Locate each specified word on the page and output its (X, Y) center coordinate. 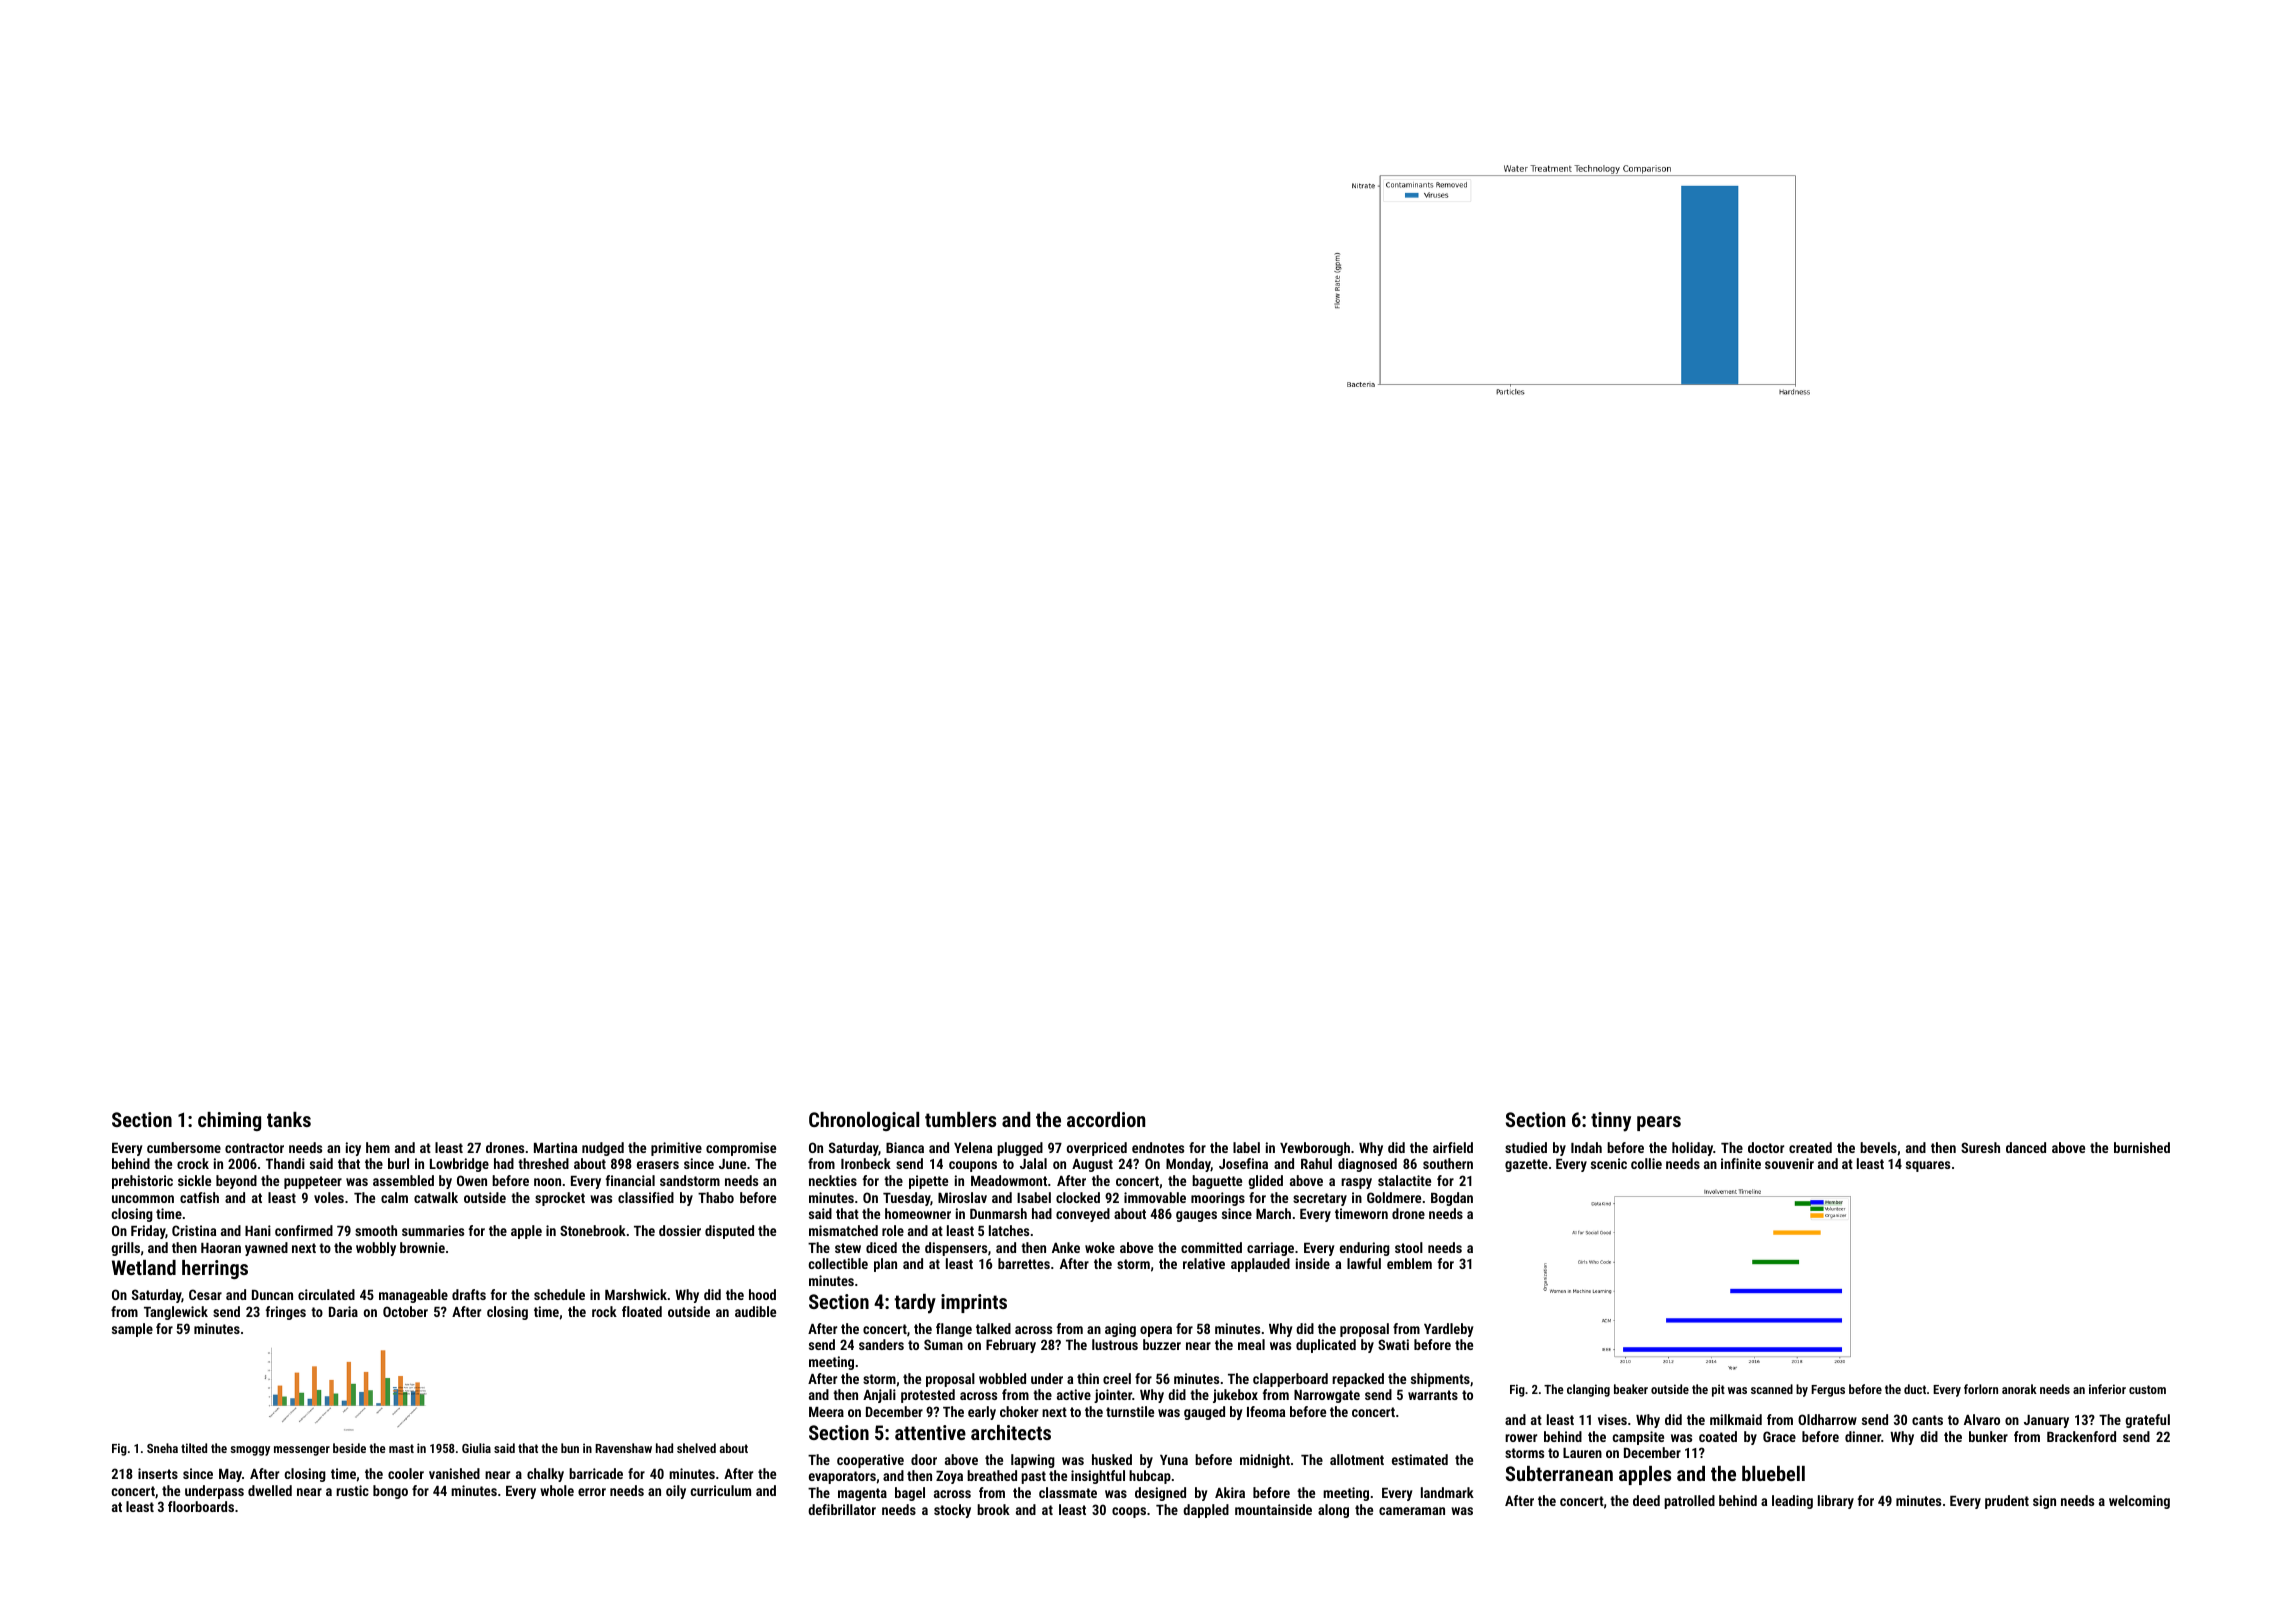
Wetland (144, 1267)
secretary (1320, 1199)
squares (1928, 1166)
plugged (1020, 1149)
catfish (199, 1197)
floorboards (201, 1506)
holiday (1692, 1149)
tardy (915, 1304)
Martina (555, 1147)
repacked (1358, 1380)
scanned (1772, 1389)
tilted (194, 1448)
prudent (2007, 1502)
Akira (1230, 1492)
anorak (2019, 1389)
